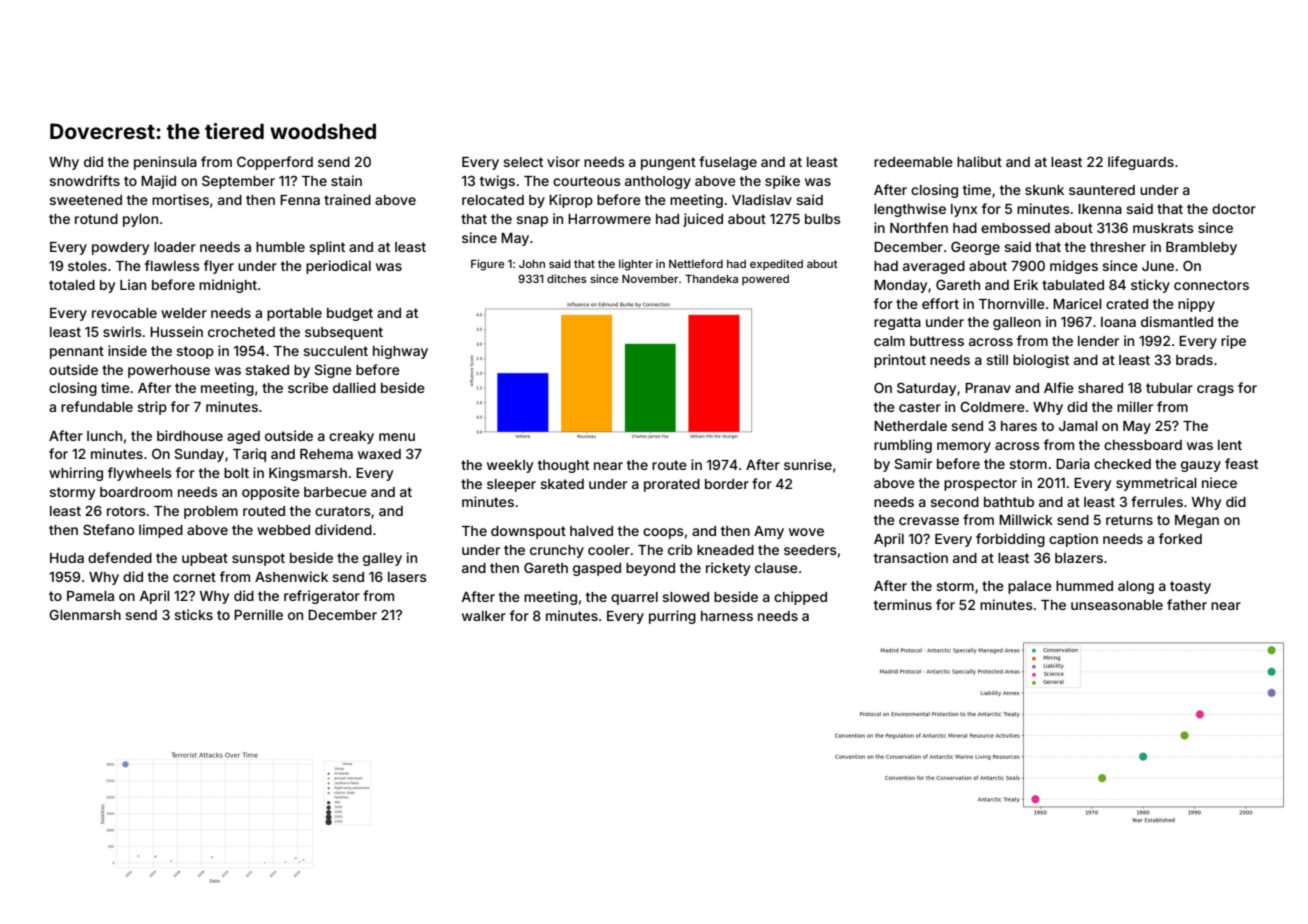 The height and width of the screenshot is (924, 1308). I want to click on rotund, so click(96, 219).
